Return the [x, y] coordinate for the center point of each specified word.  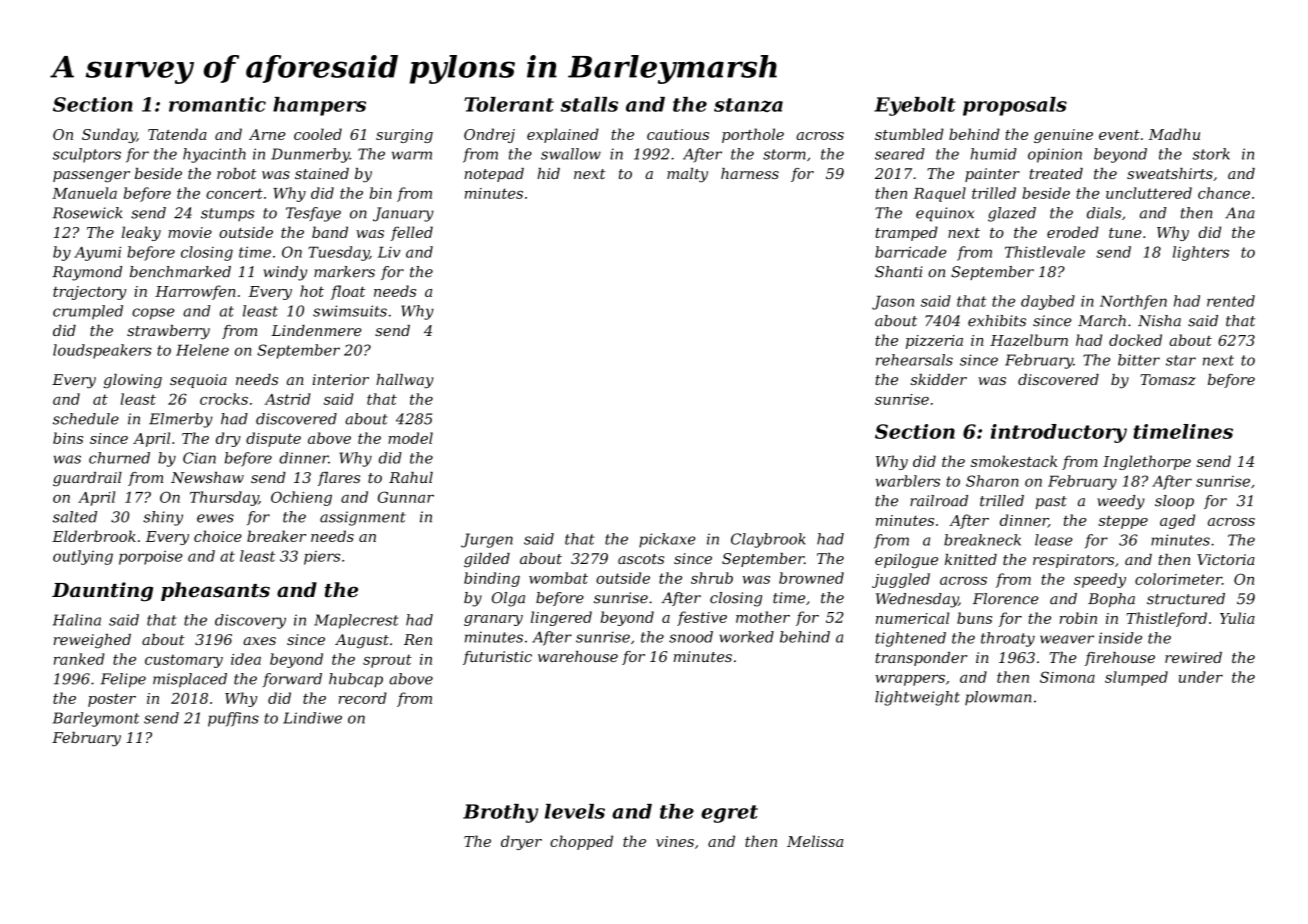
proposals [1015, 106]
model [410, 438]
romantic [217, 104]
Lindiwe [312, 718]
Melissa [815, 841]
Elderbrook [94, 536]
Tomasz [1168, 380]
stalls [589, 104]
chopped [581, 842]
